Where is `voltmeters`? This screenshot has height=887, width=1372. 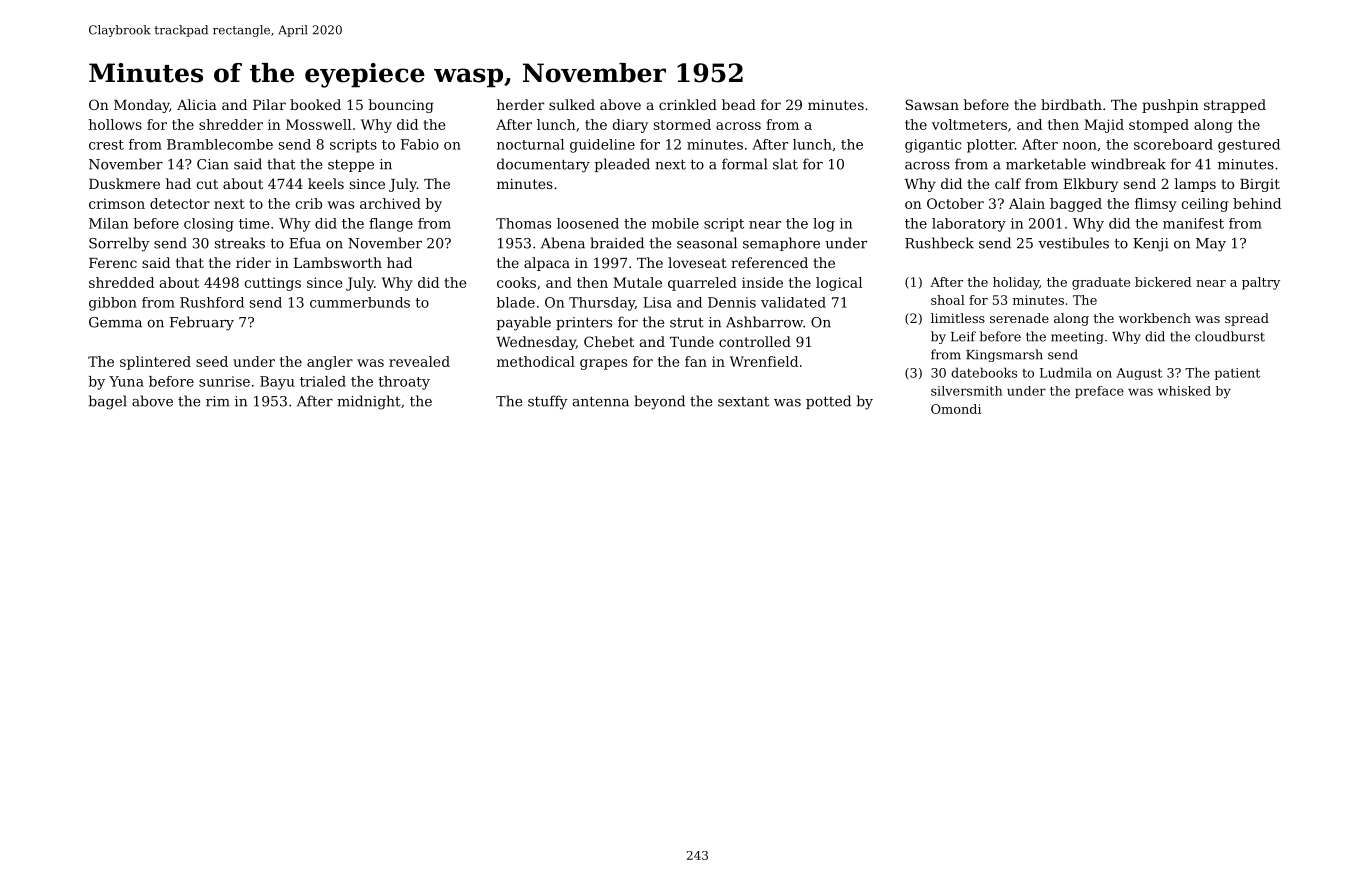 voltmeters is located at coordinates (969, 124).
